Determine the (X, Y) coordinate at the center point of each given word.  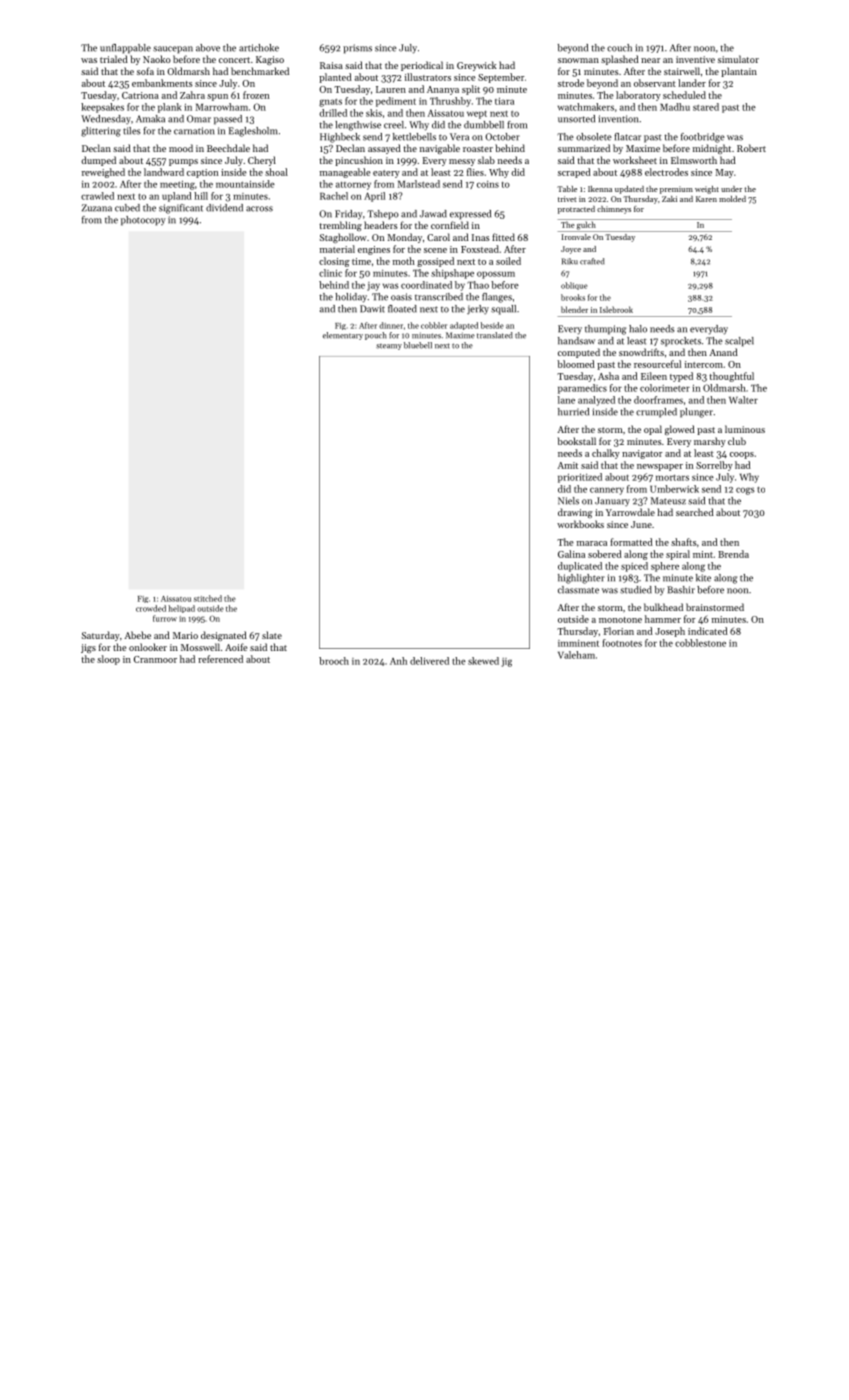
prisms (357, 49)
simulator (738, 59)
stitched (208, 598)
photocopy (143, 221)
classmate (578, 590)
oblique (574, 286)
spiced (634, 567)
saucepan (173, 50)
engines (374, 250)
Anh (398, 661)
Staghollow (343, 238)
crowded (151, 608)
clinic (330, 273)
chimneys (614, 210)
